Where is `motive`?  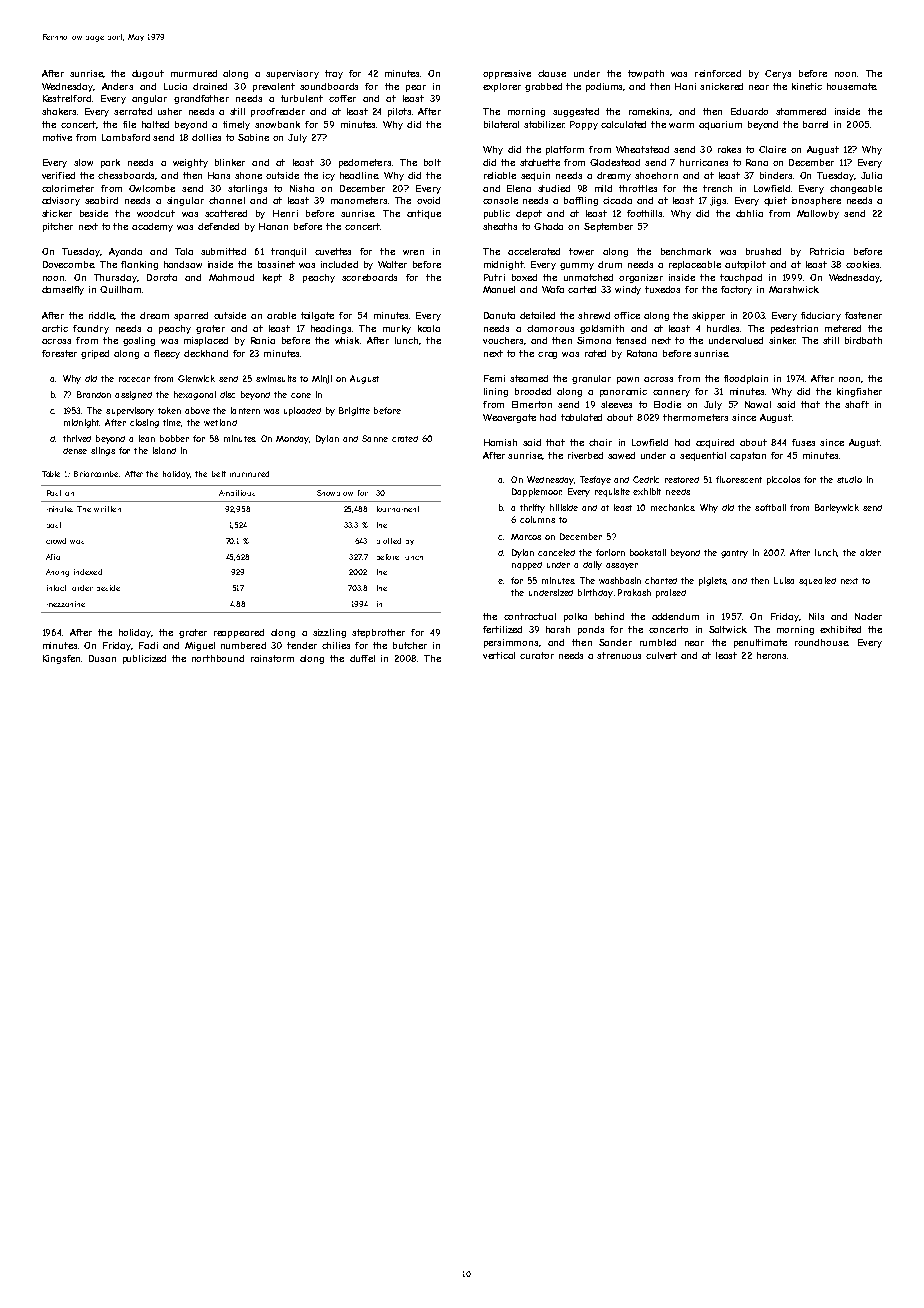
motive is located at coordinates (57, 137).
